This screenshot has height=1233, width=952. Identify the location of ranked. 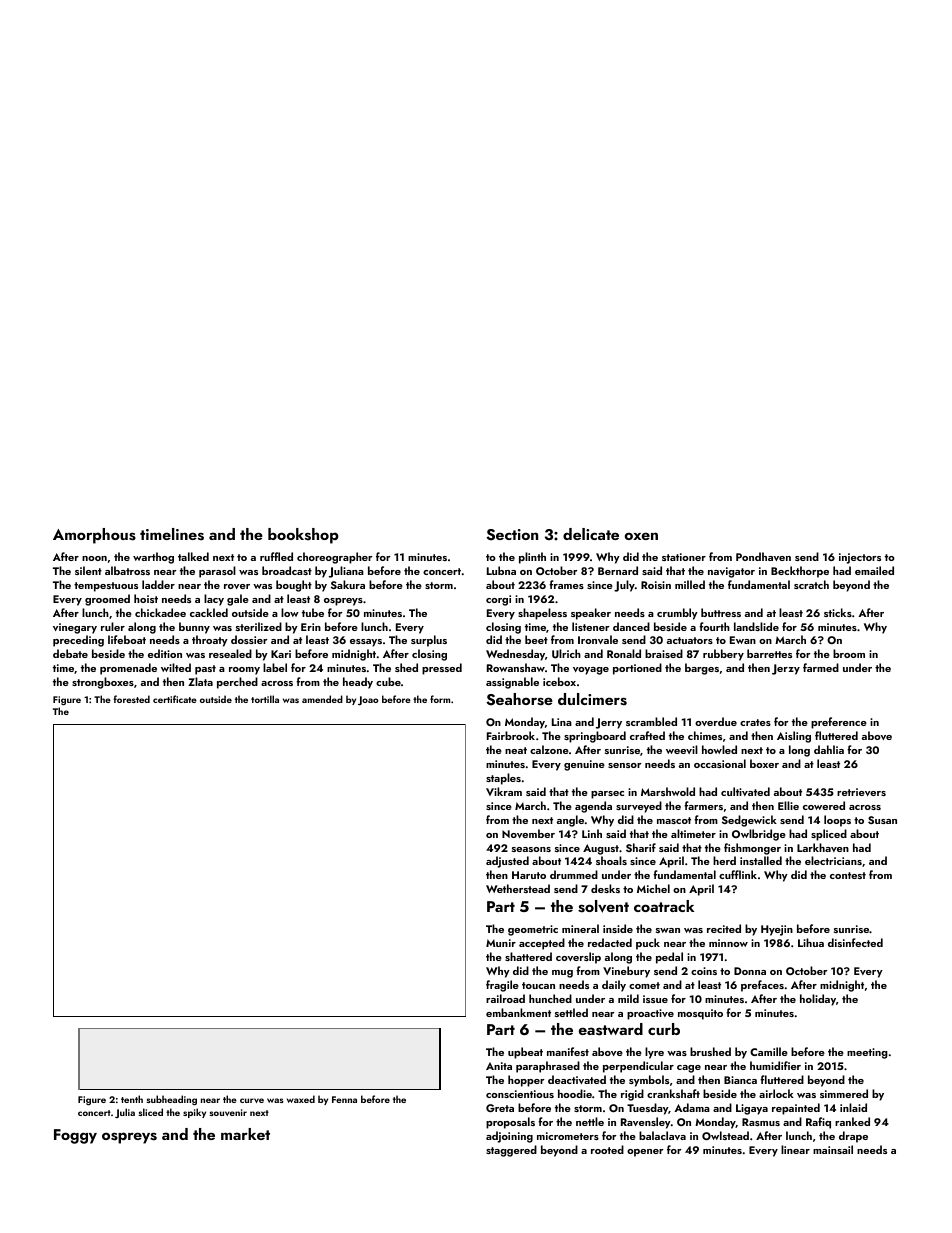
(852, 1121).
